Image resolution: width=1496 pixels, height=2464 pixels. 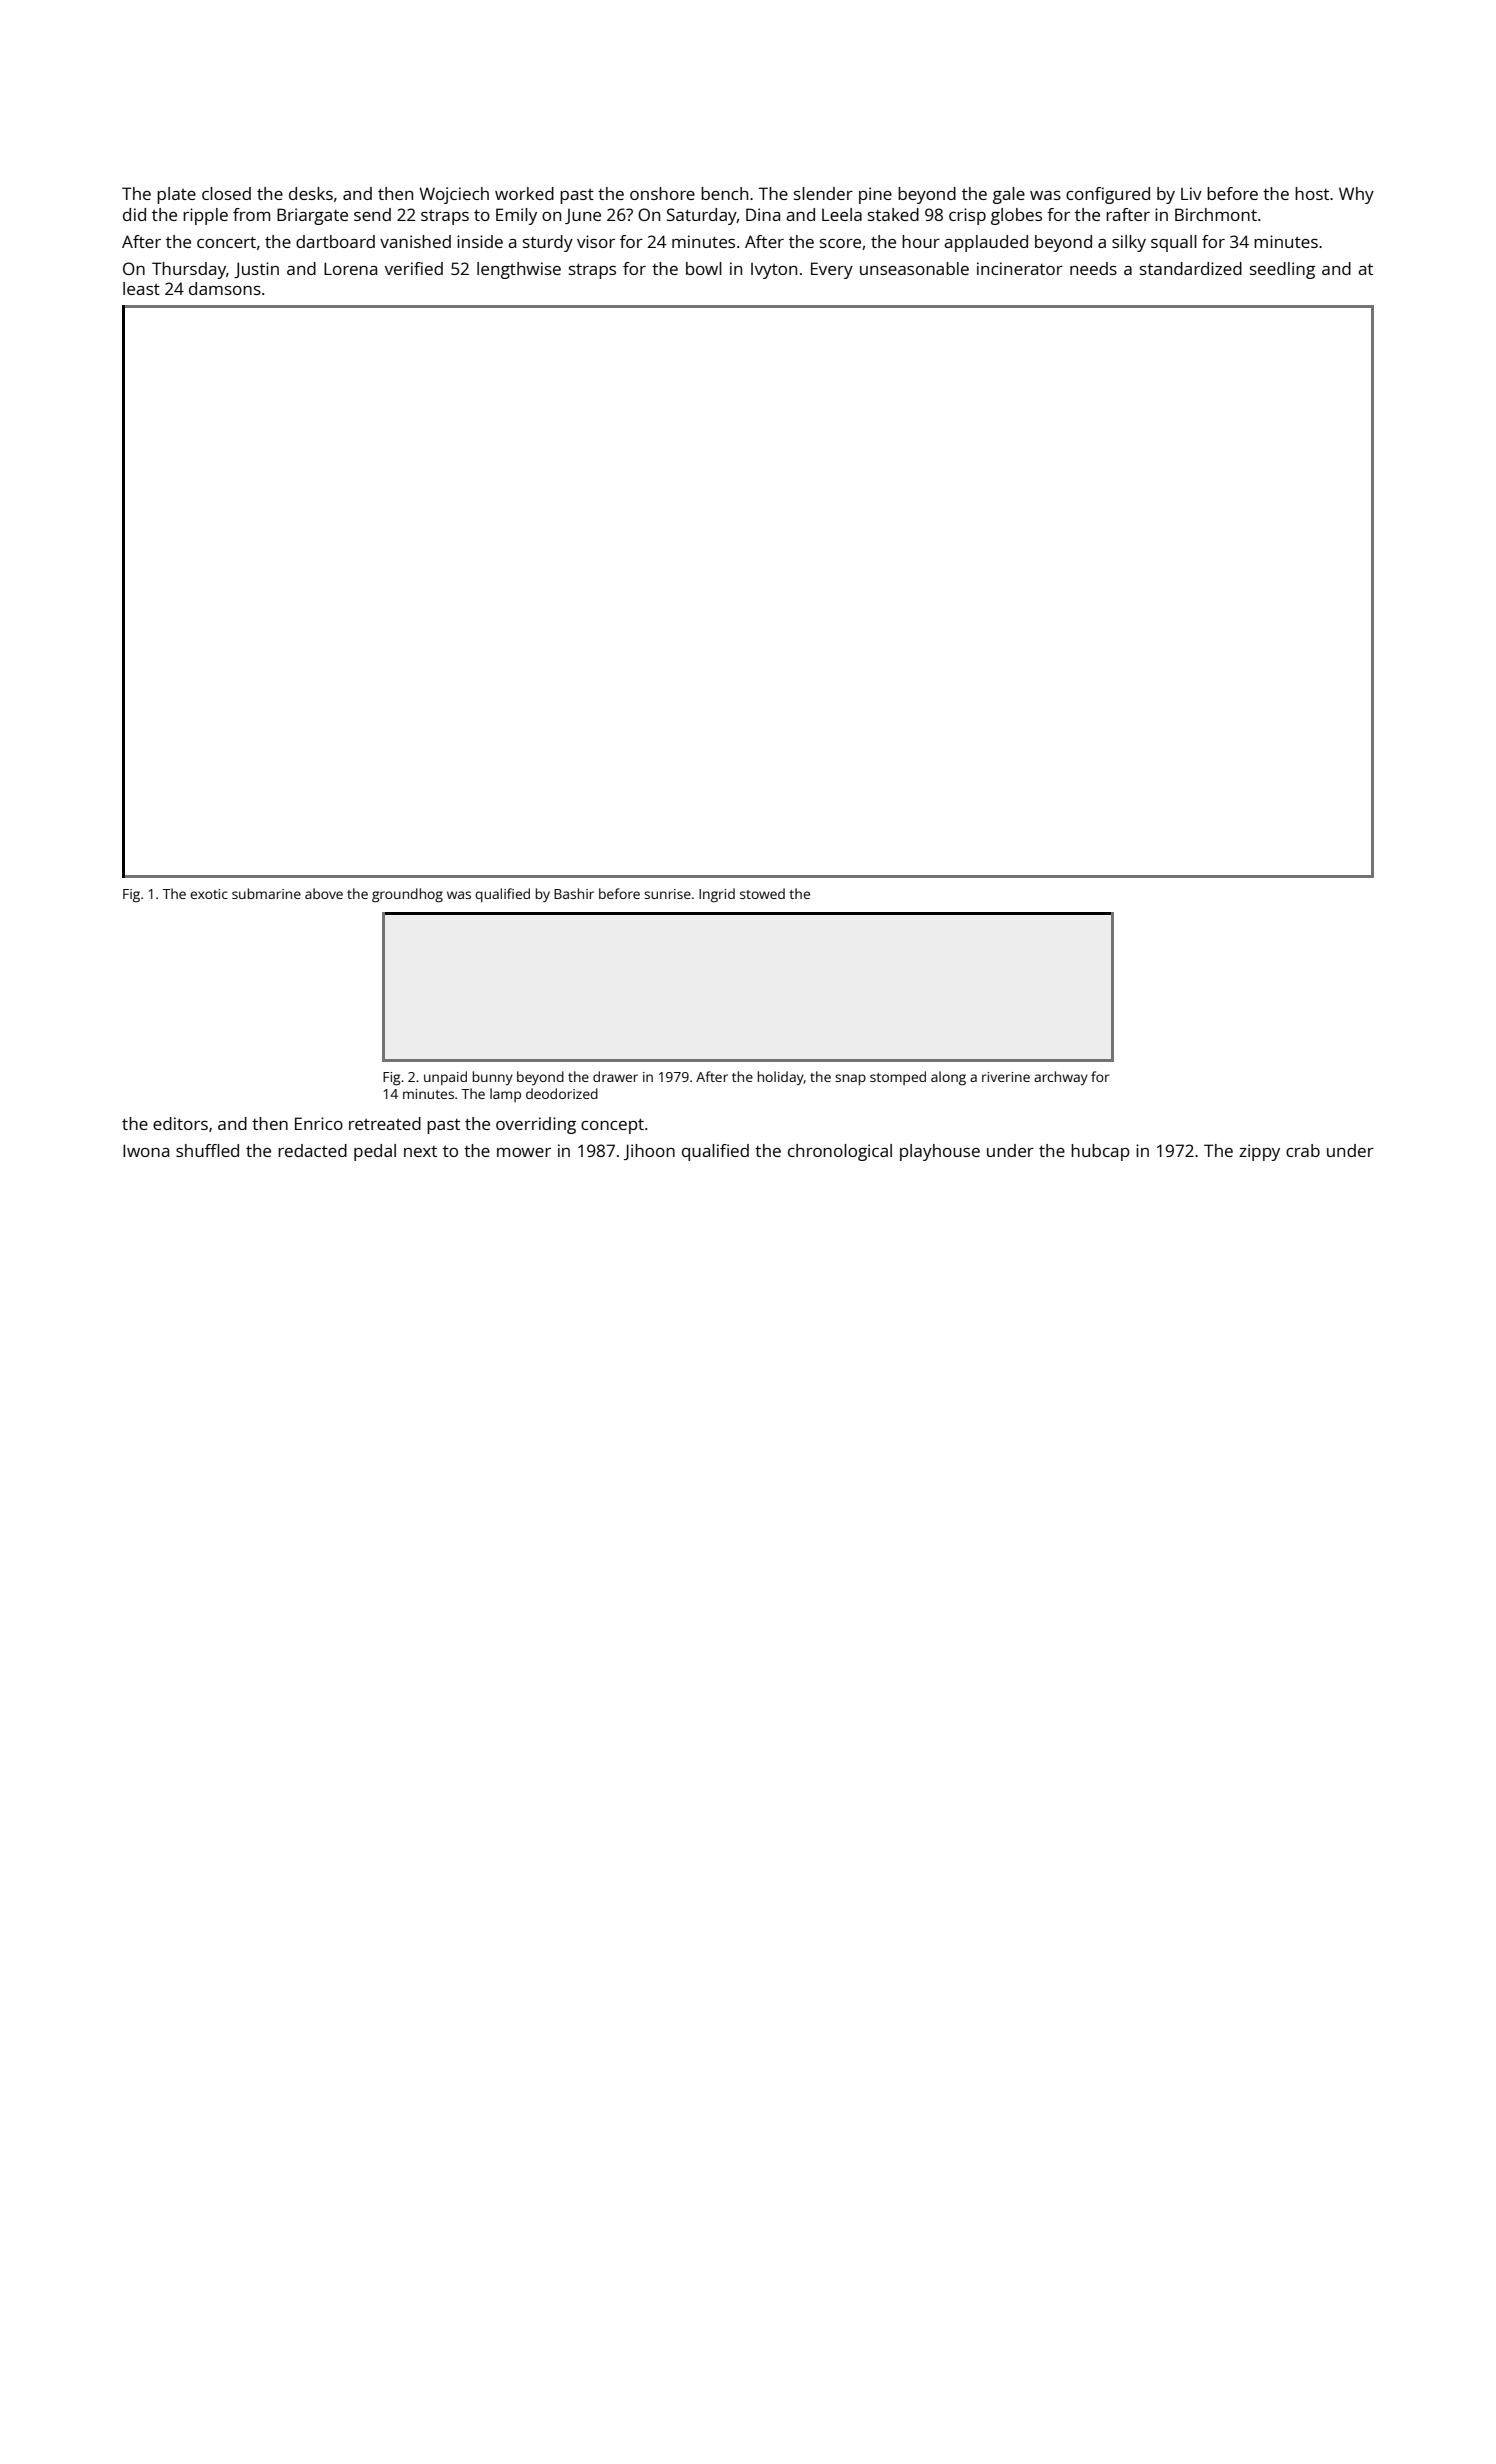 What do you see at coordinates (832, 270) in the document?
I see `Every` at bounding box center [832, 270].
